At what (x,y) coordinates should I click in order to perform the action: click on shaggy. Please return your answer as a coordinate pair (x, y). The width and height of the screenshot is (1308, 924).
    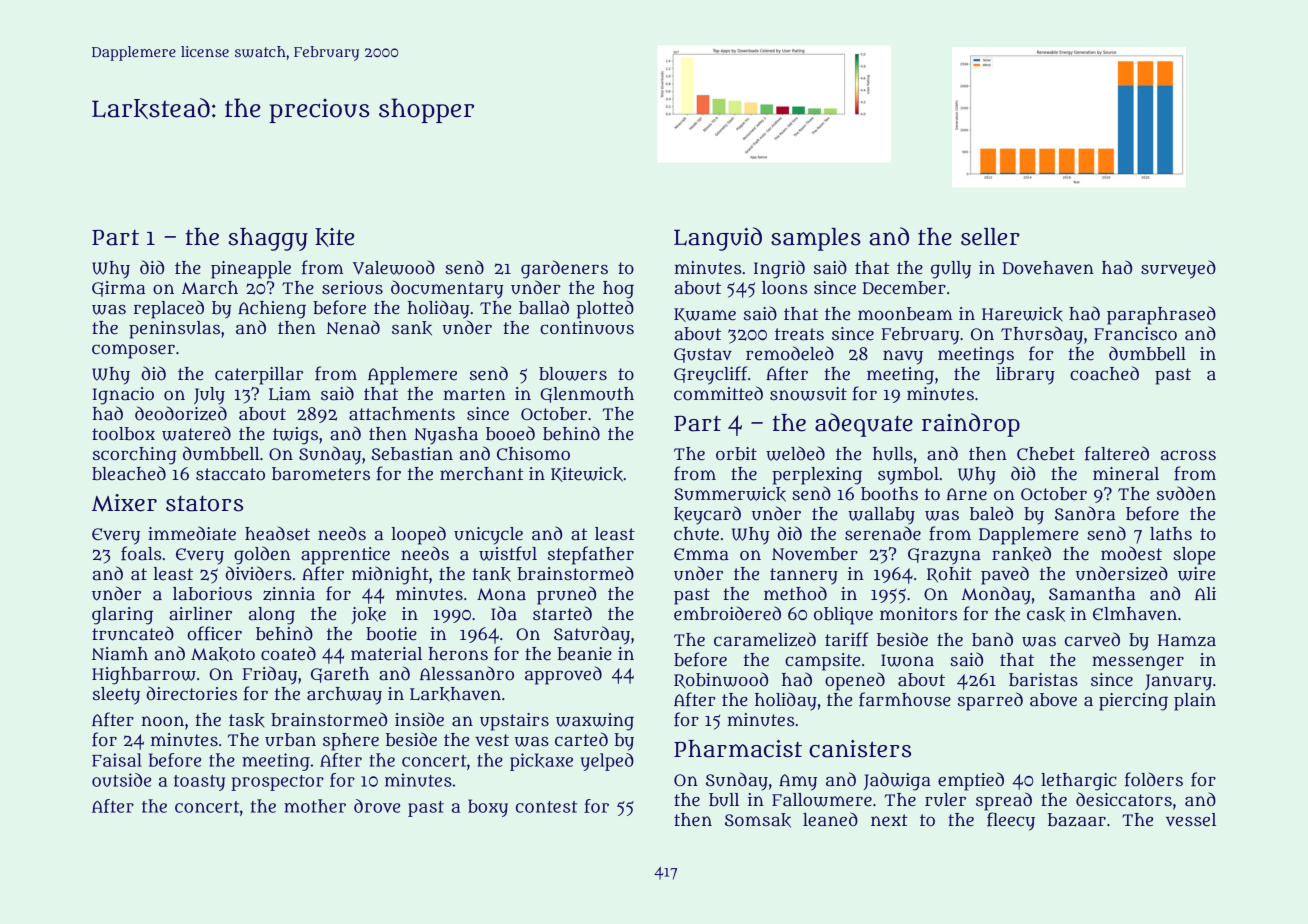
    Looking at the image, I should click on (268, 239).
